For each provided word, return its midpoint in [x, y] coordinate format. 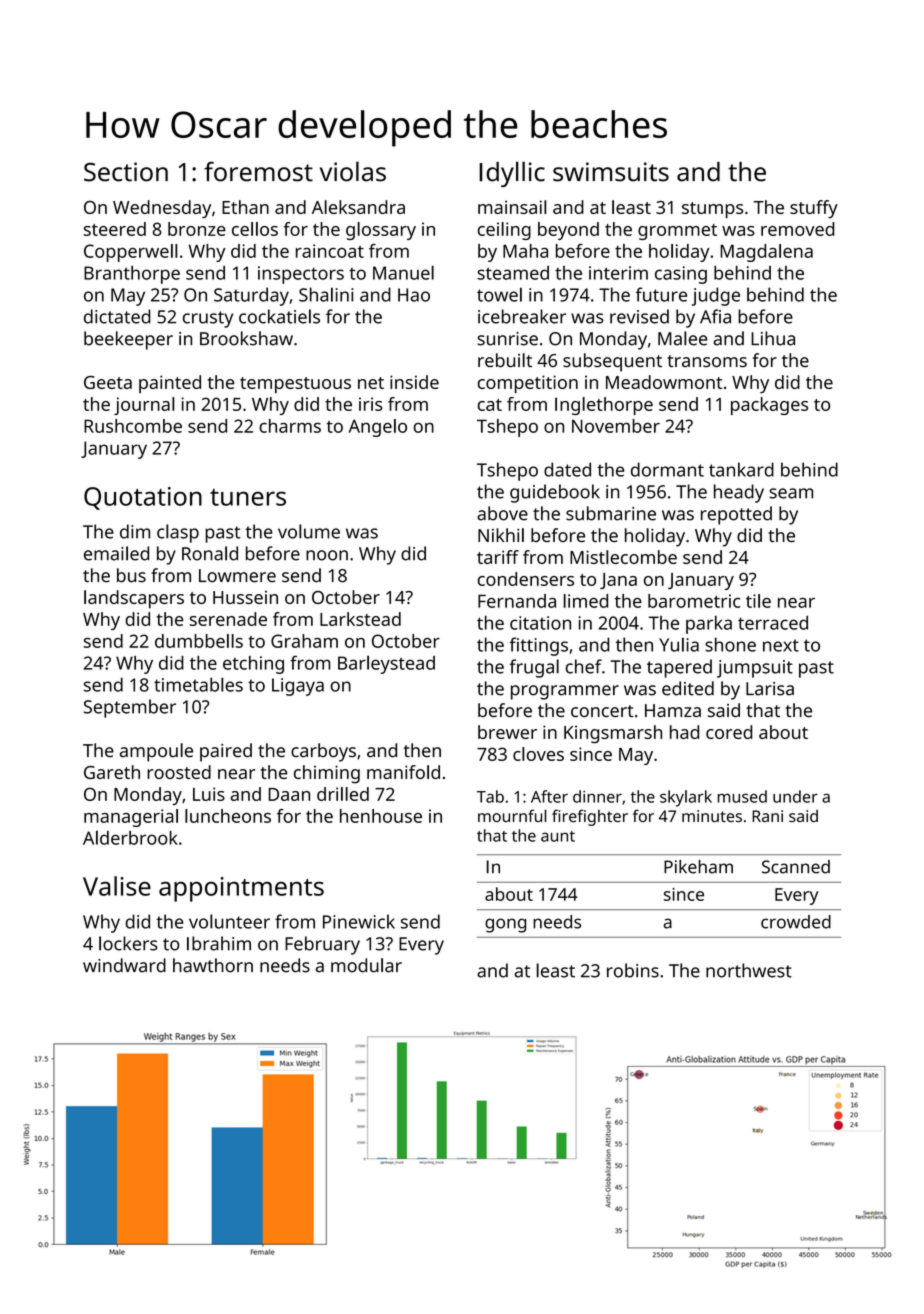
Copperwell [131, 253]
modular [366, 965]
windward [124, 965]
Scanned [796, 867]
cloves [538, 754]
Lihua [773, 338]
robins [633, 970]
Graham [304, 641]
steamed [513, 273]
